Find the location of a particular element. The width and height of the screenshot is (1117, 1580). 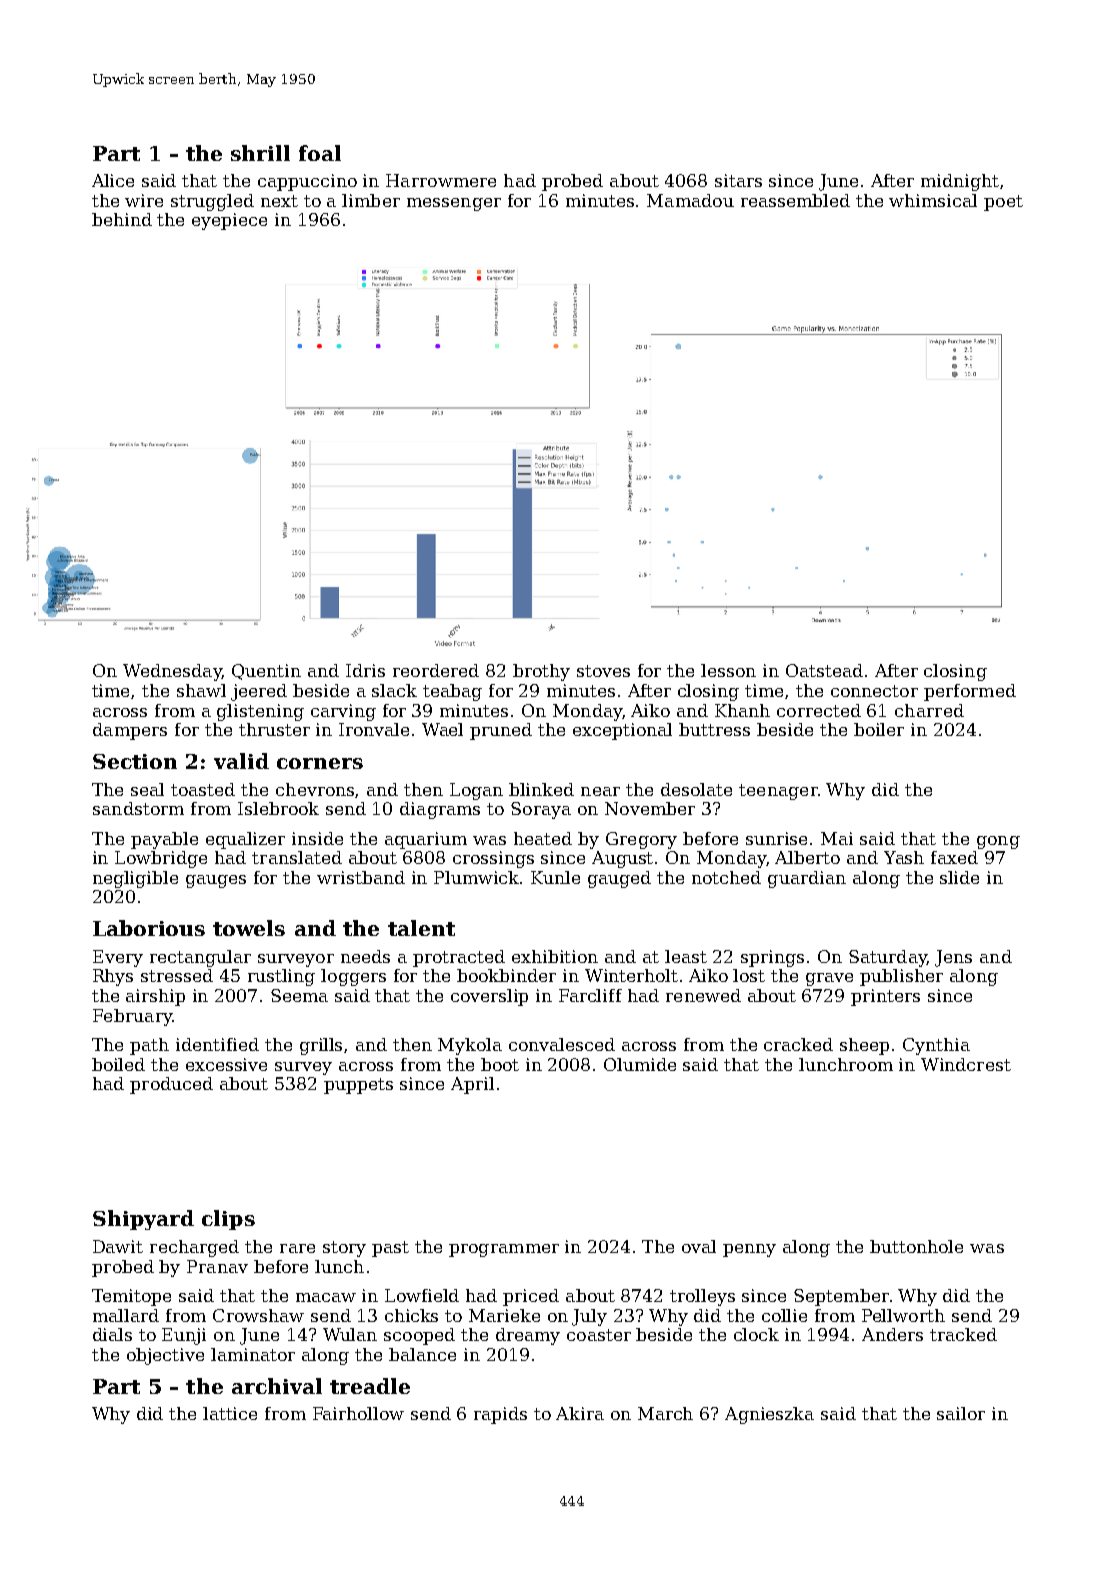

payable is located at coordinates (164, 840).
